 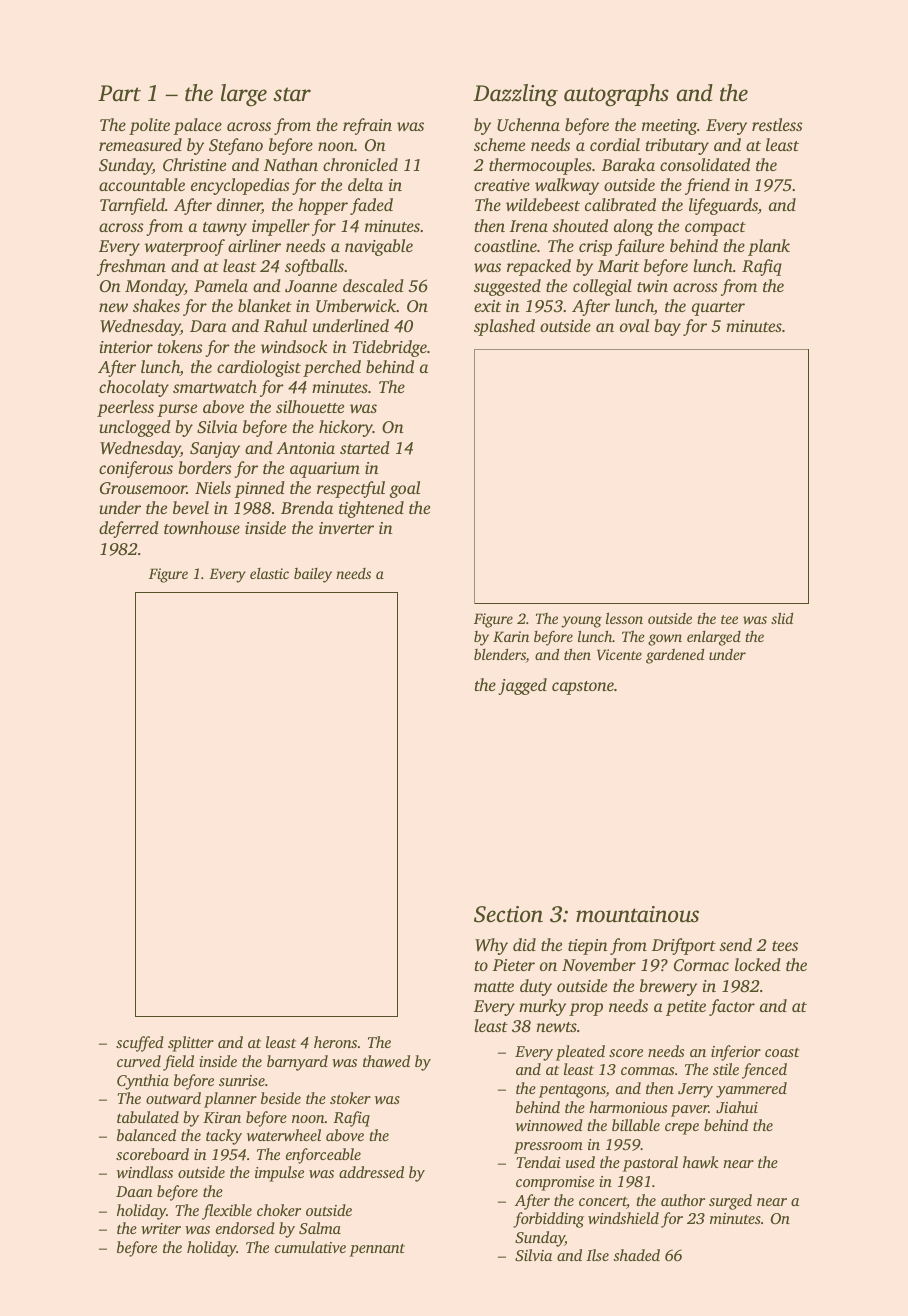 What do you see at coordinates (269, 573) in the page?
I see `elastic` at bounding box center [269, 573].
